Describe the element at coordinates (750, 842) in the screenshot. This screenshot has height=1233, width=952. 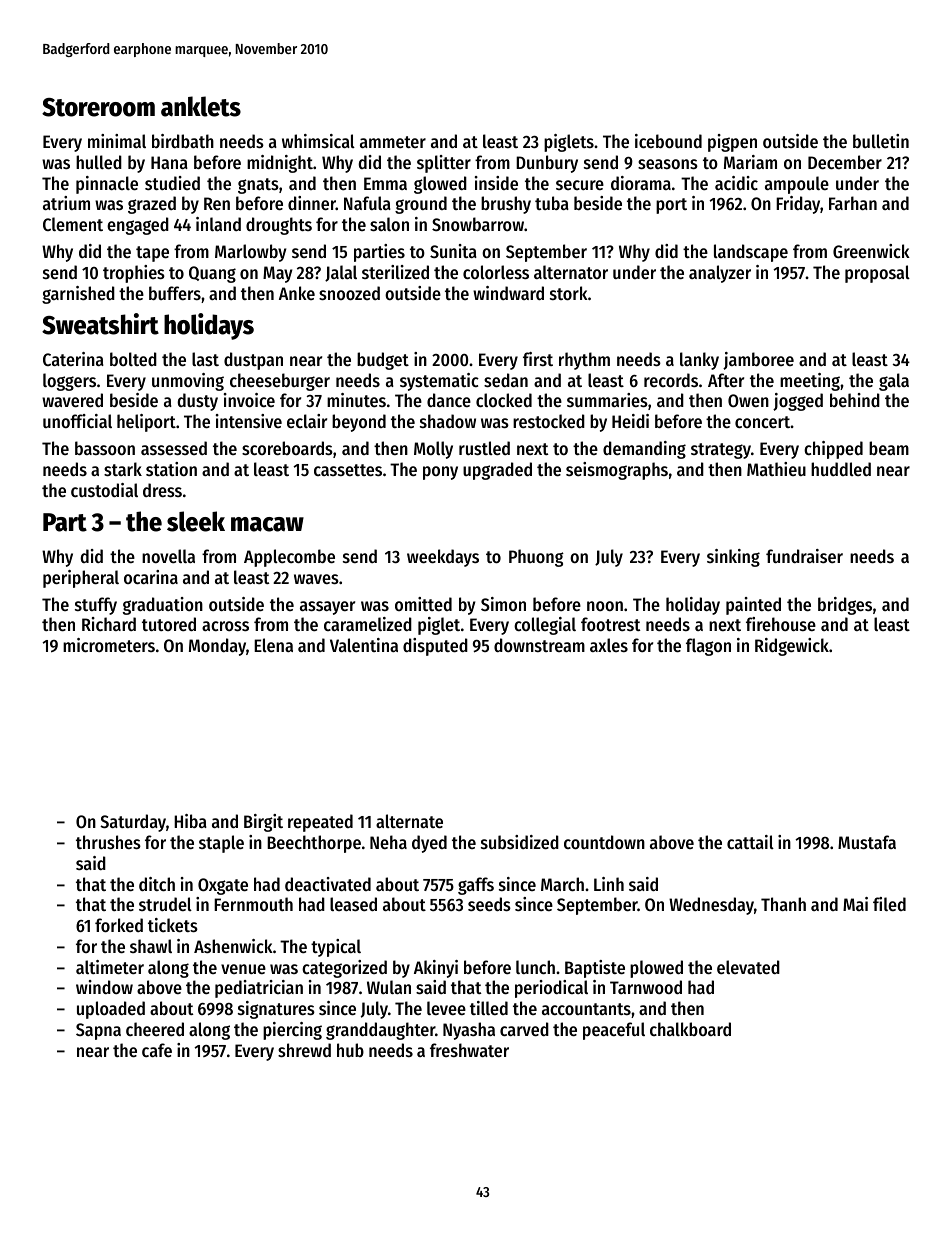
I see `cattail` at that location.
